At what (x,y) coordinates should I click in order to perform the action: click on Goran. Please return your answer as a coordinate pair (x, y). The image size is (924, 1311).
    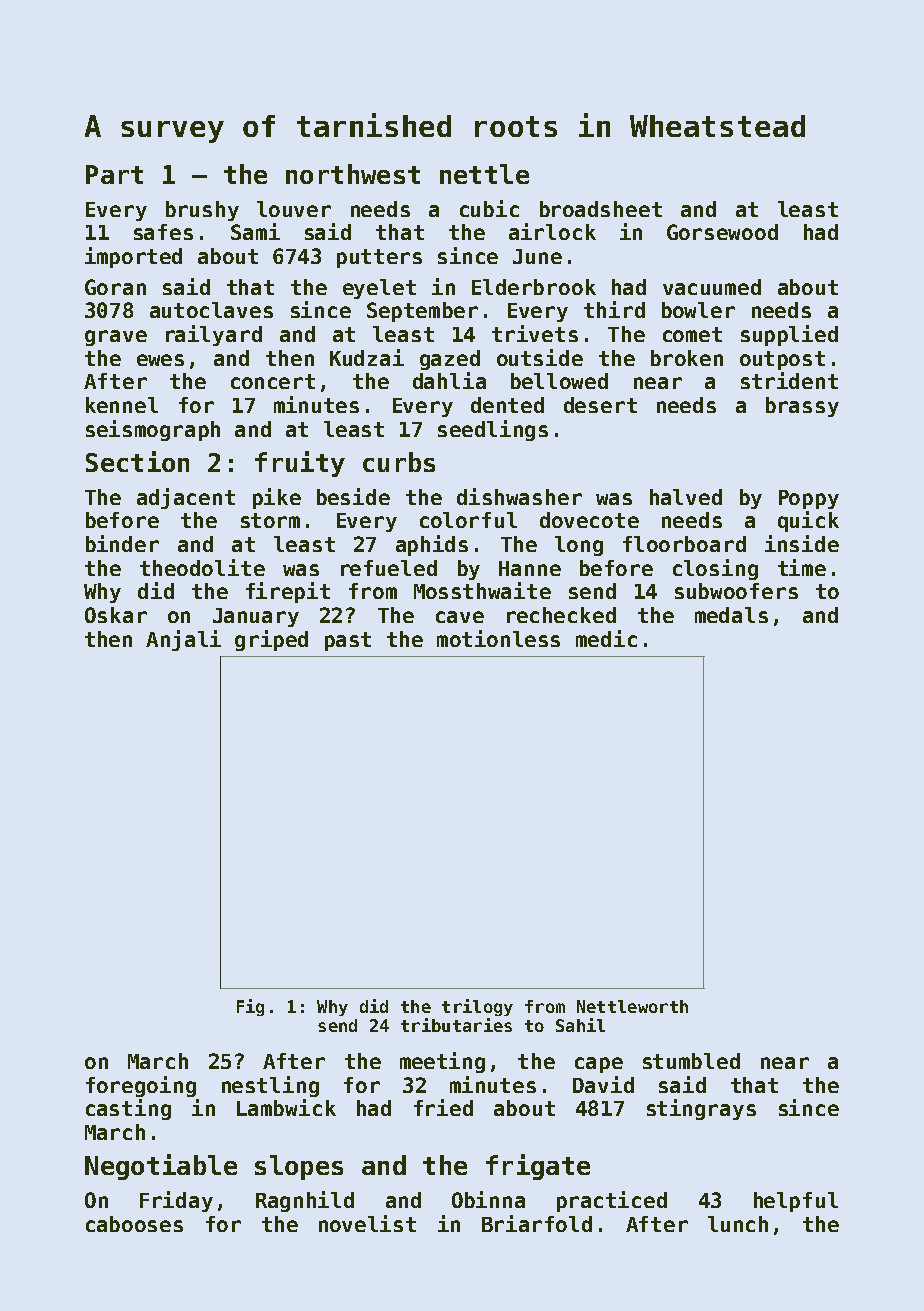
    Looking at the image, I should click on (115, 287).
